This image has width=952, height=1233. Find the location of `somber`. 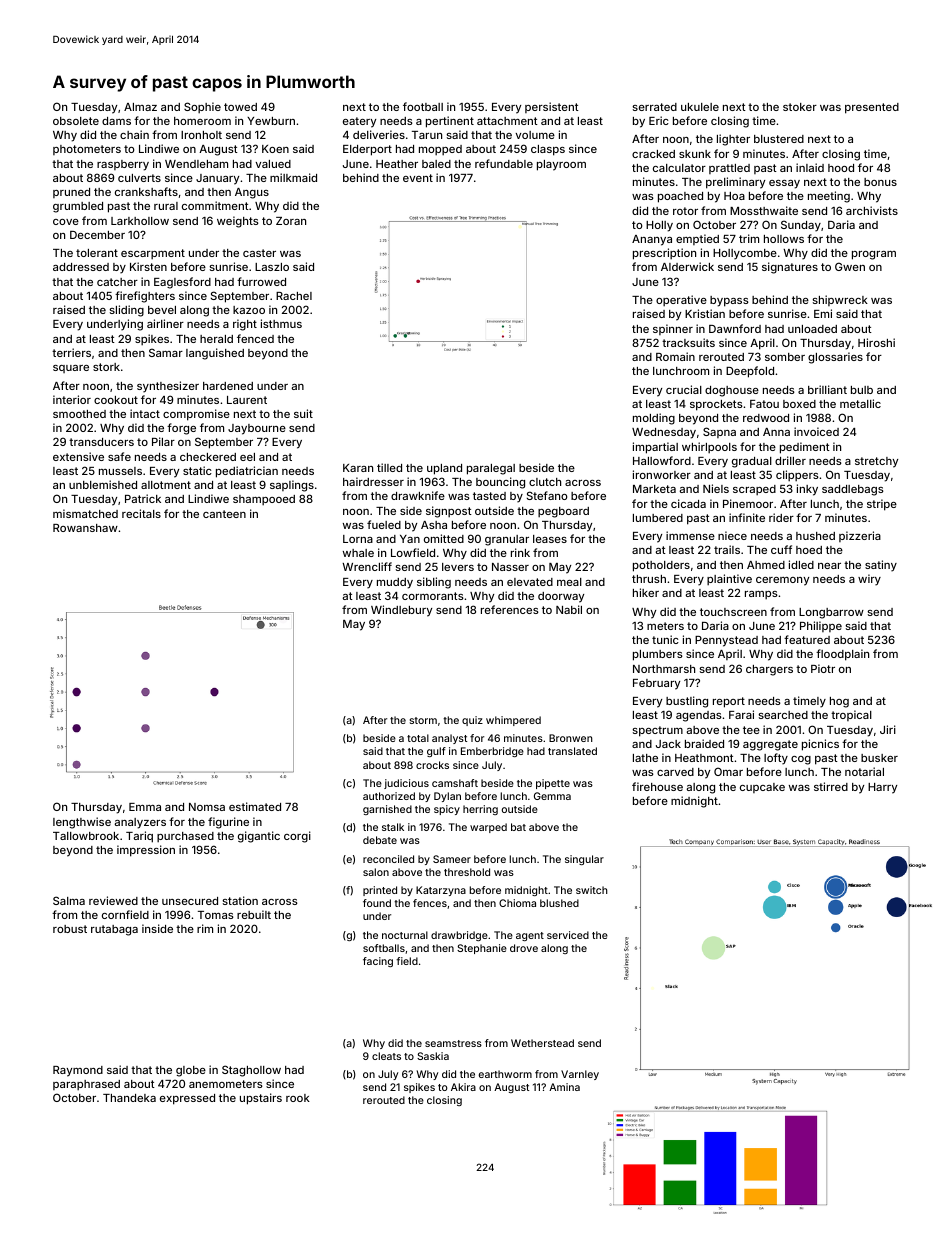

somber is located at coordinates (785, 357).
